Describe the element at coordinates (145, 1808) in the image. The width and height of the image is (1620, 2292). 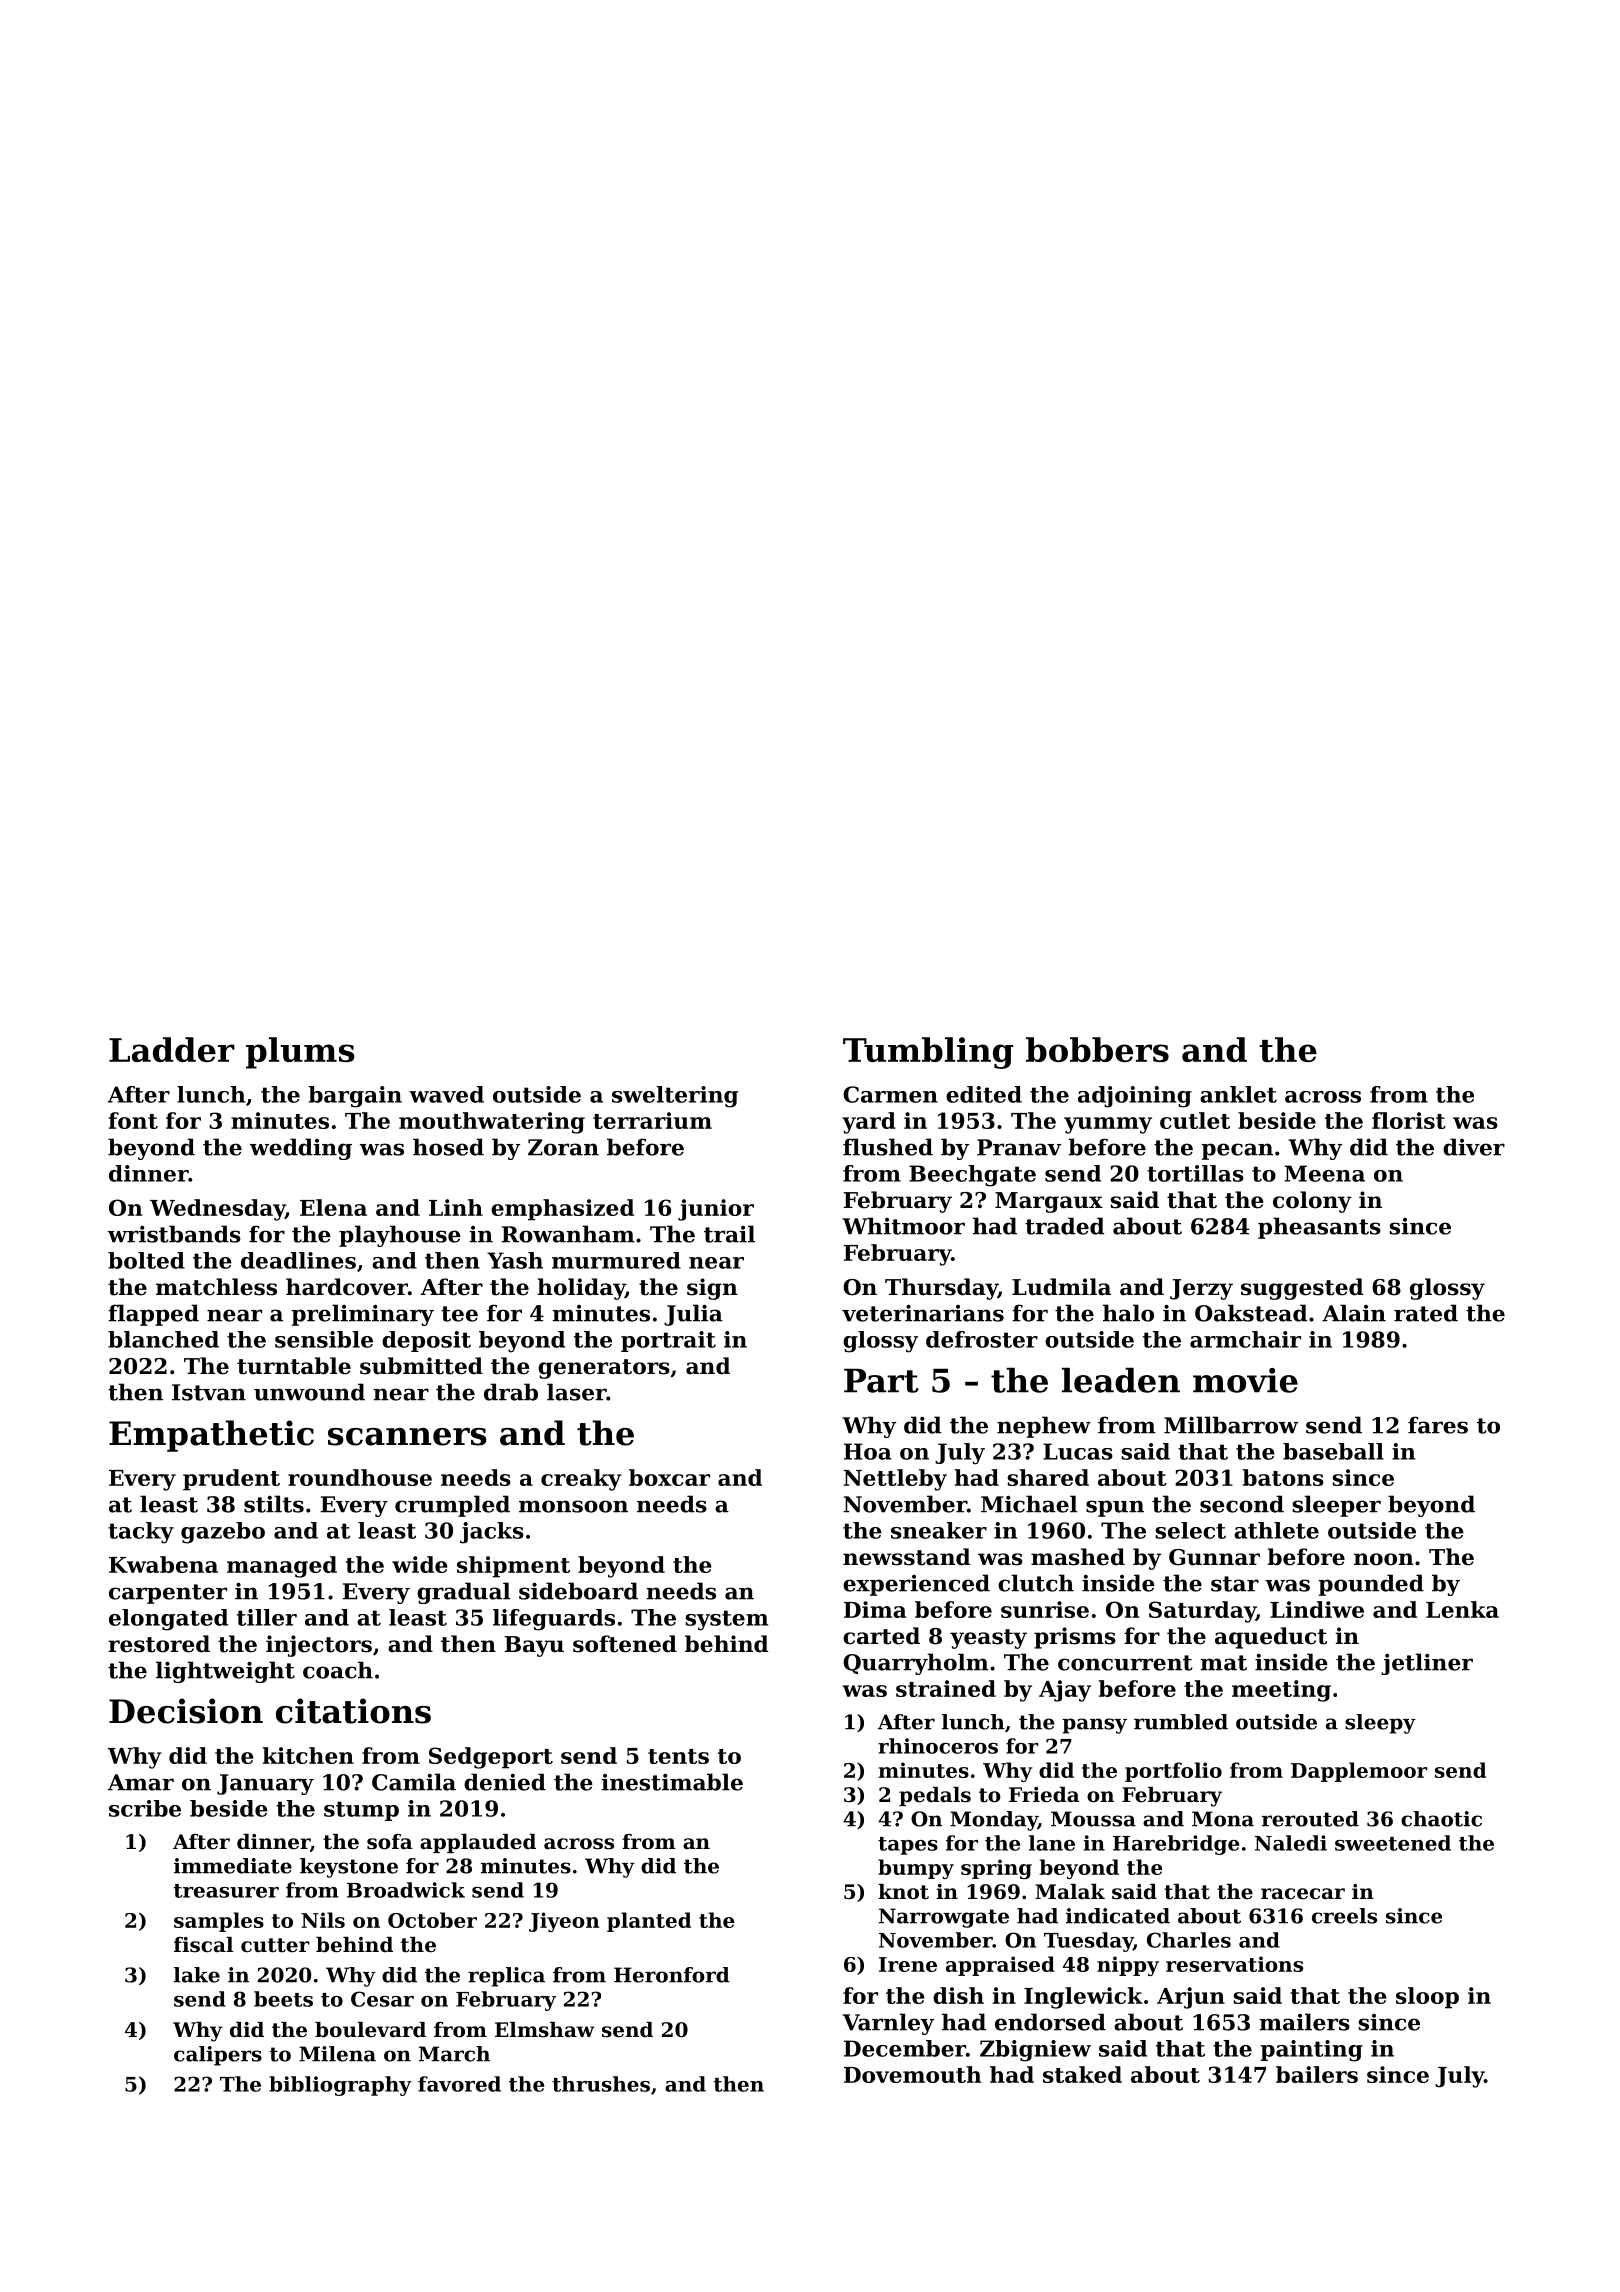
I see `scribe` at that location.
